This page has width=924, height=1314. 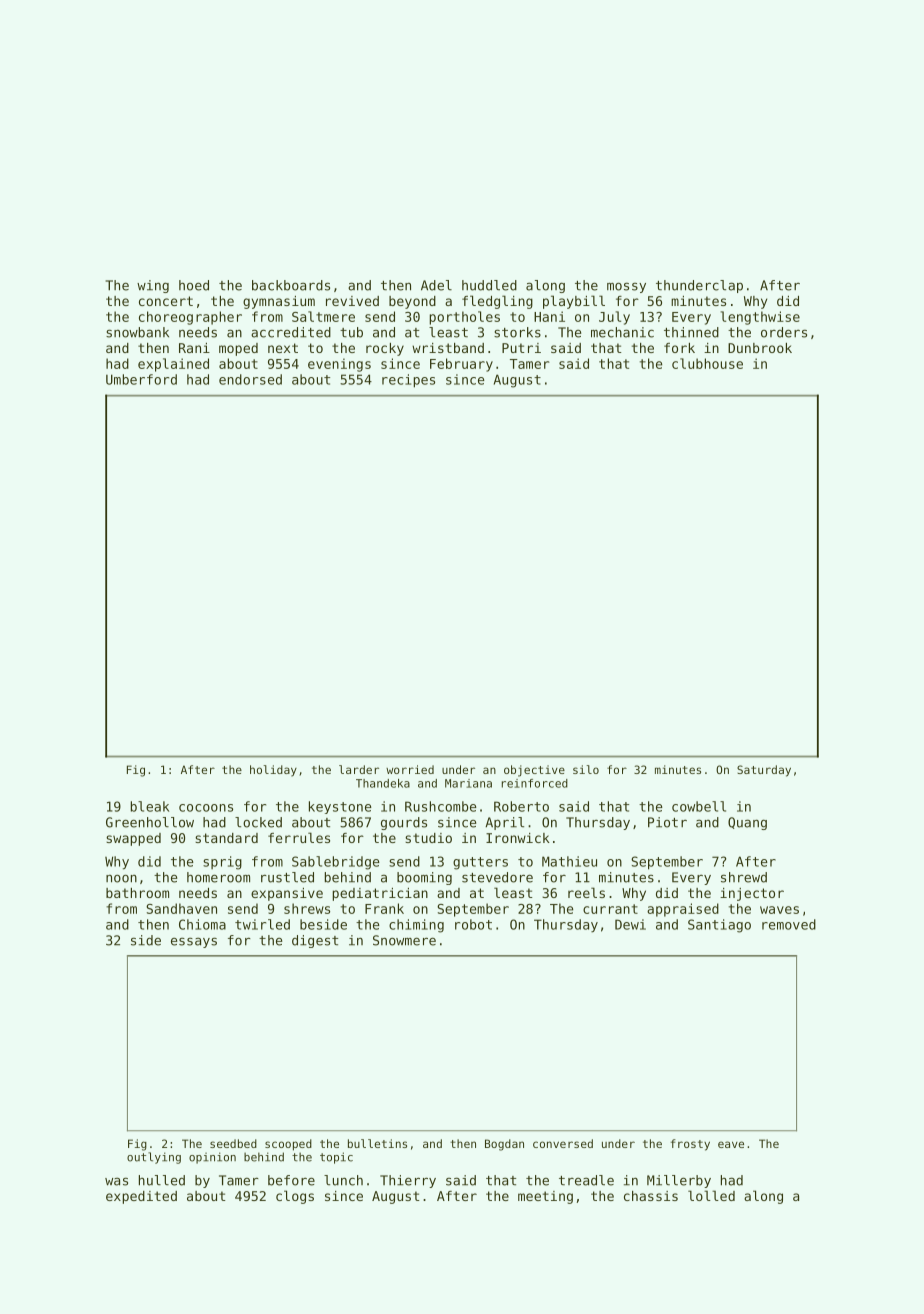 I want to click on outlying, so click(x=154, y=1158).
